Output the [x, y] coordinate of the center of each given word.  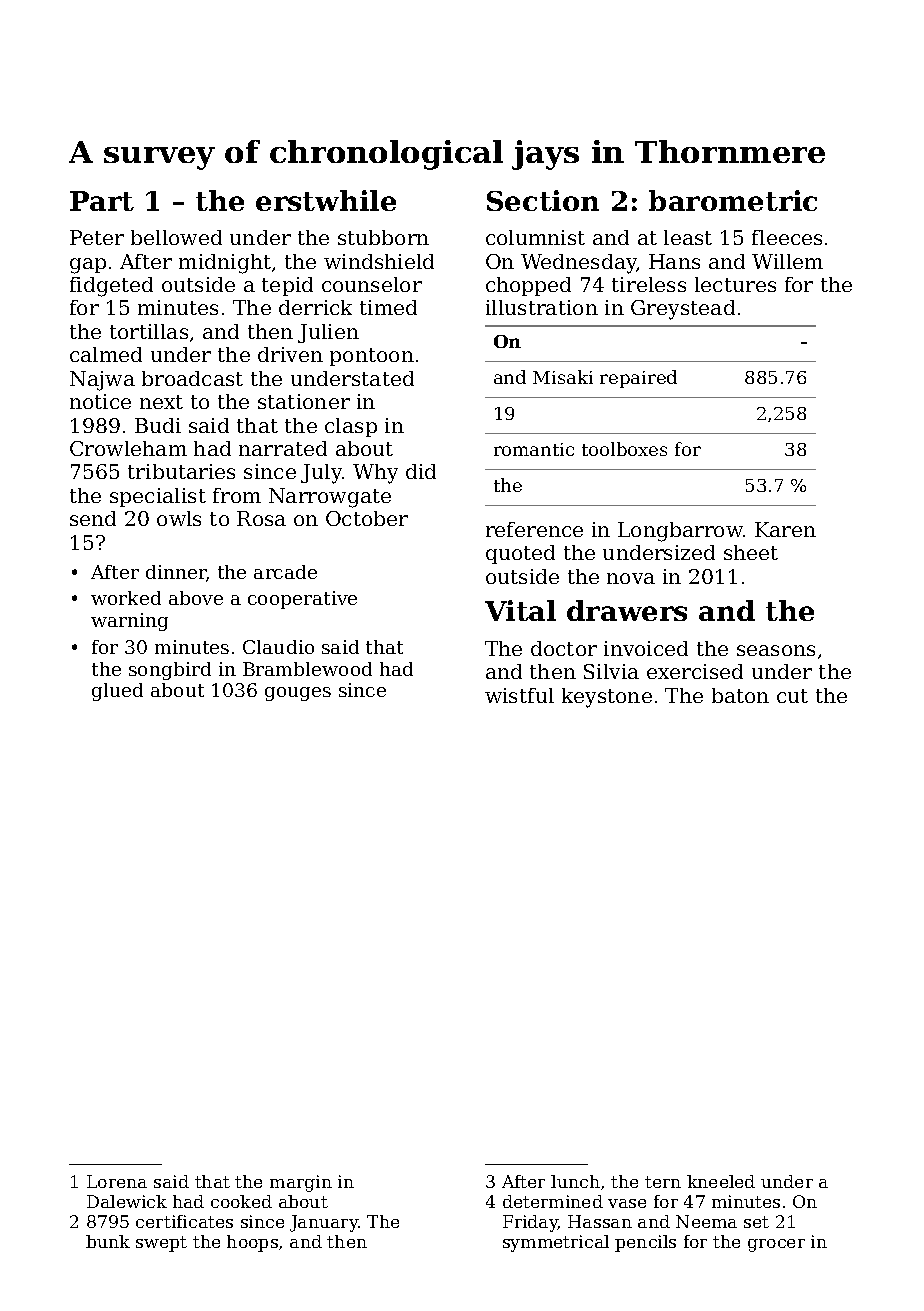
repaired [638, 379]
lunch [575, 1181]
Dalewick [127, 1201]
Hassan [600, 1221]
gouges [298, 694]
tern [663, 1182]
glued [117, 692]
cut [792, 696]
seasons [776, 650]
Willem [787, 261]
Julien [328, 333]
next [161, 402]
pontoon [372, 357]
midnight [225, 264]
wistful [519, 695]
